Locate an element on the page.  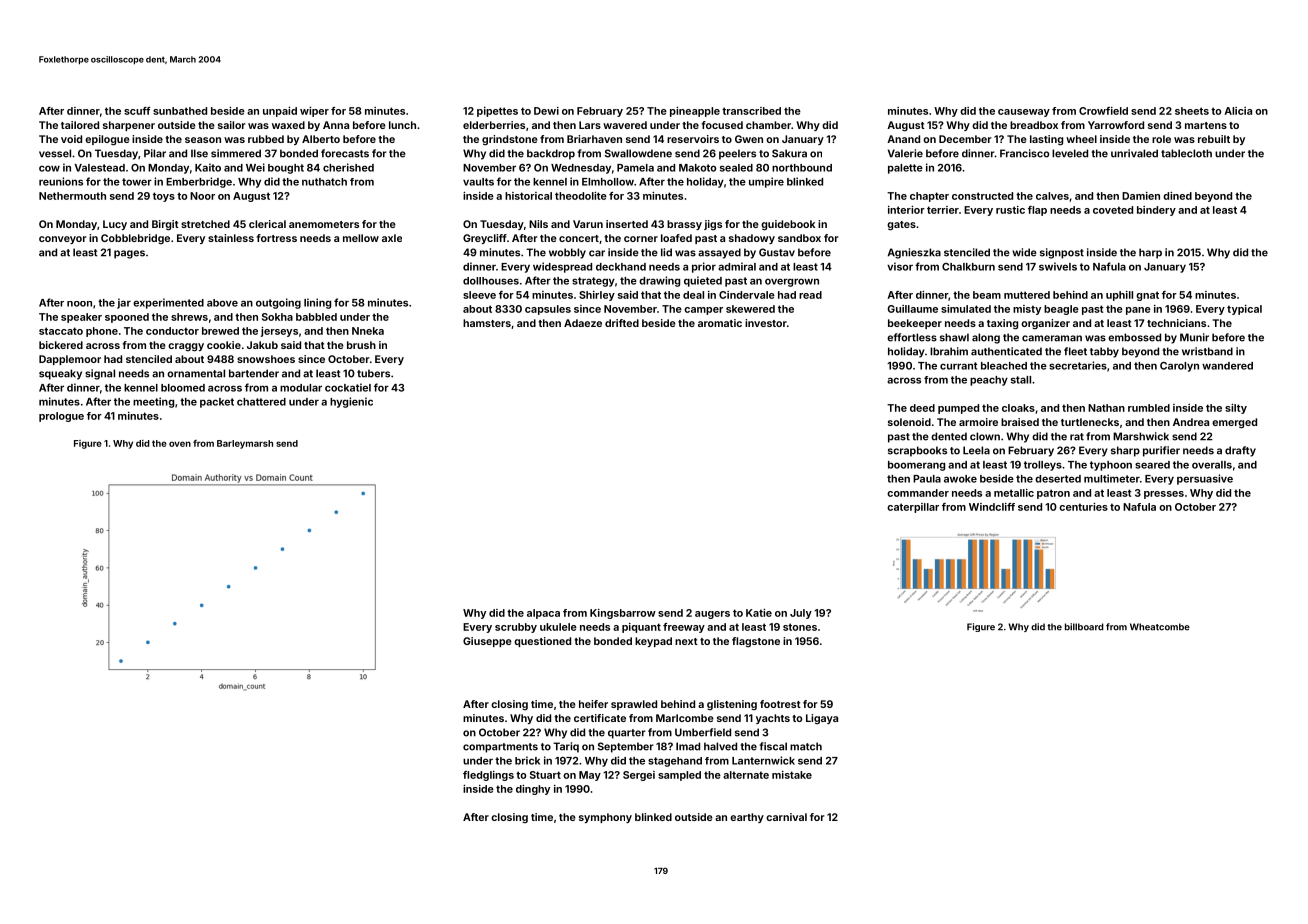
scuff is located at coordinates (137, 111).
